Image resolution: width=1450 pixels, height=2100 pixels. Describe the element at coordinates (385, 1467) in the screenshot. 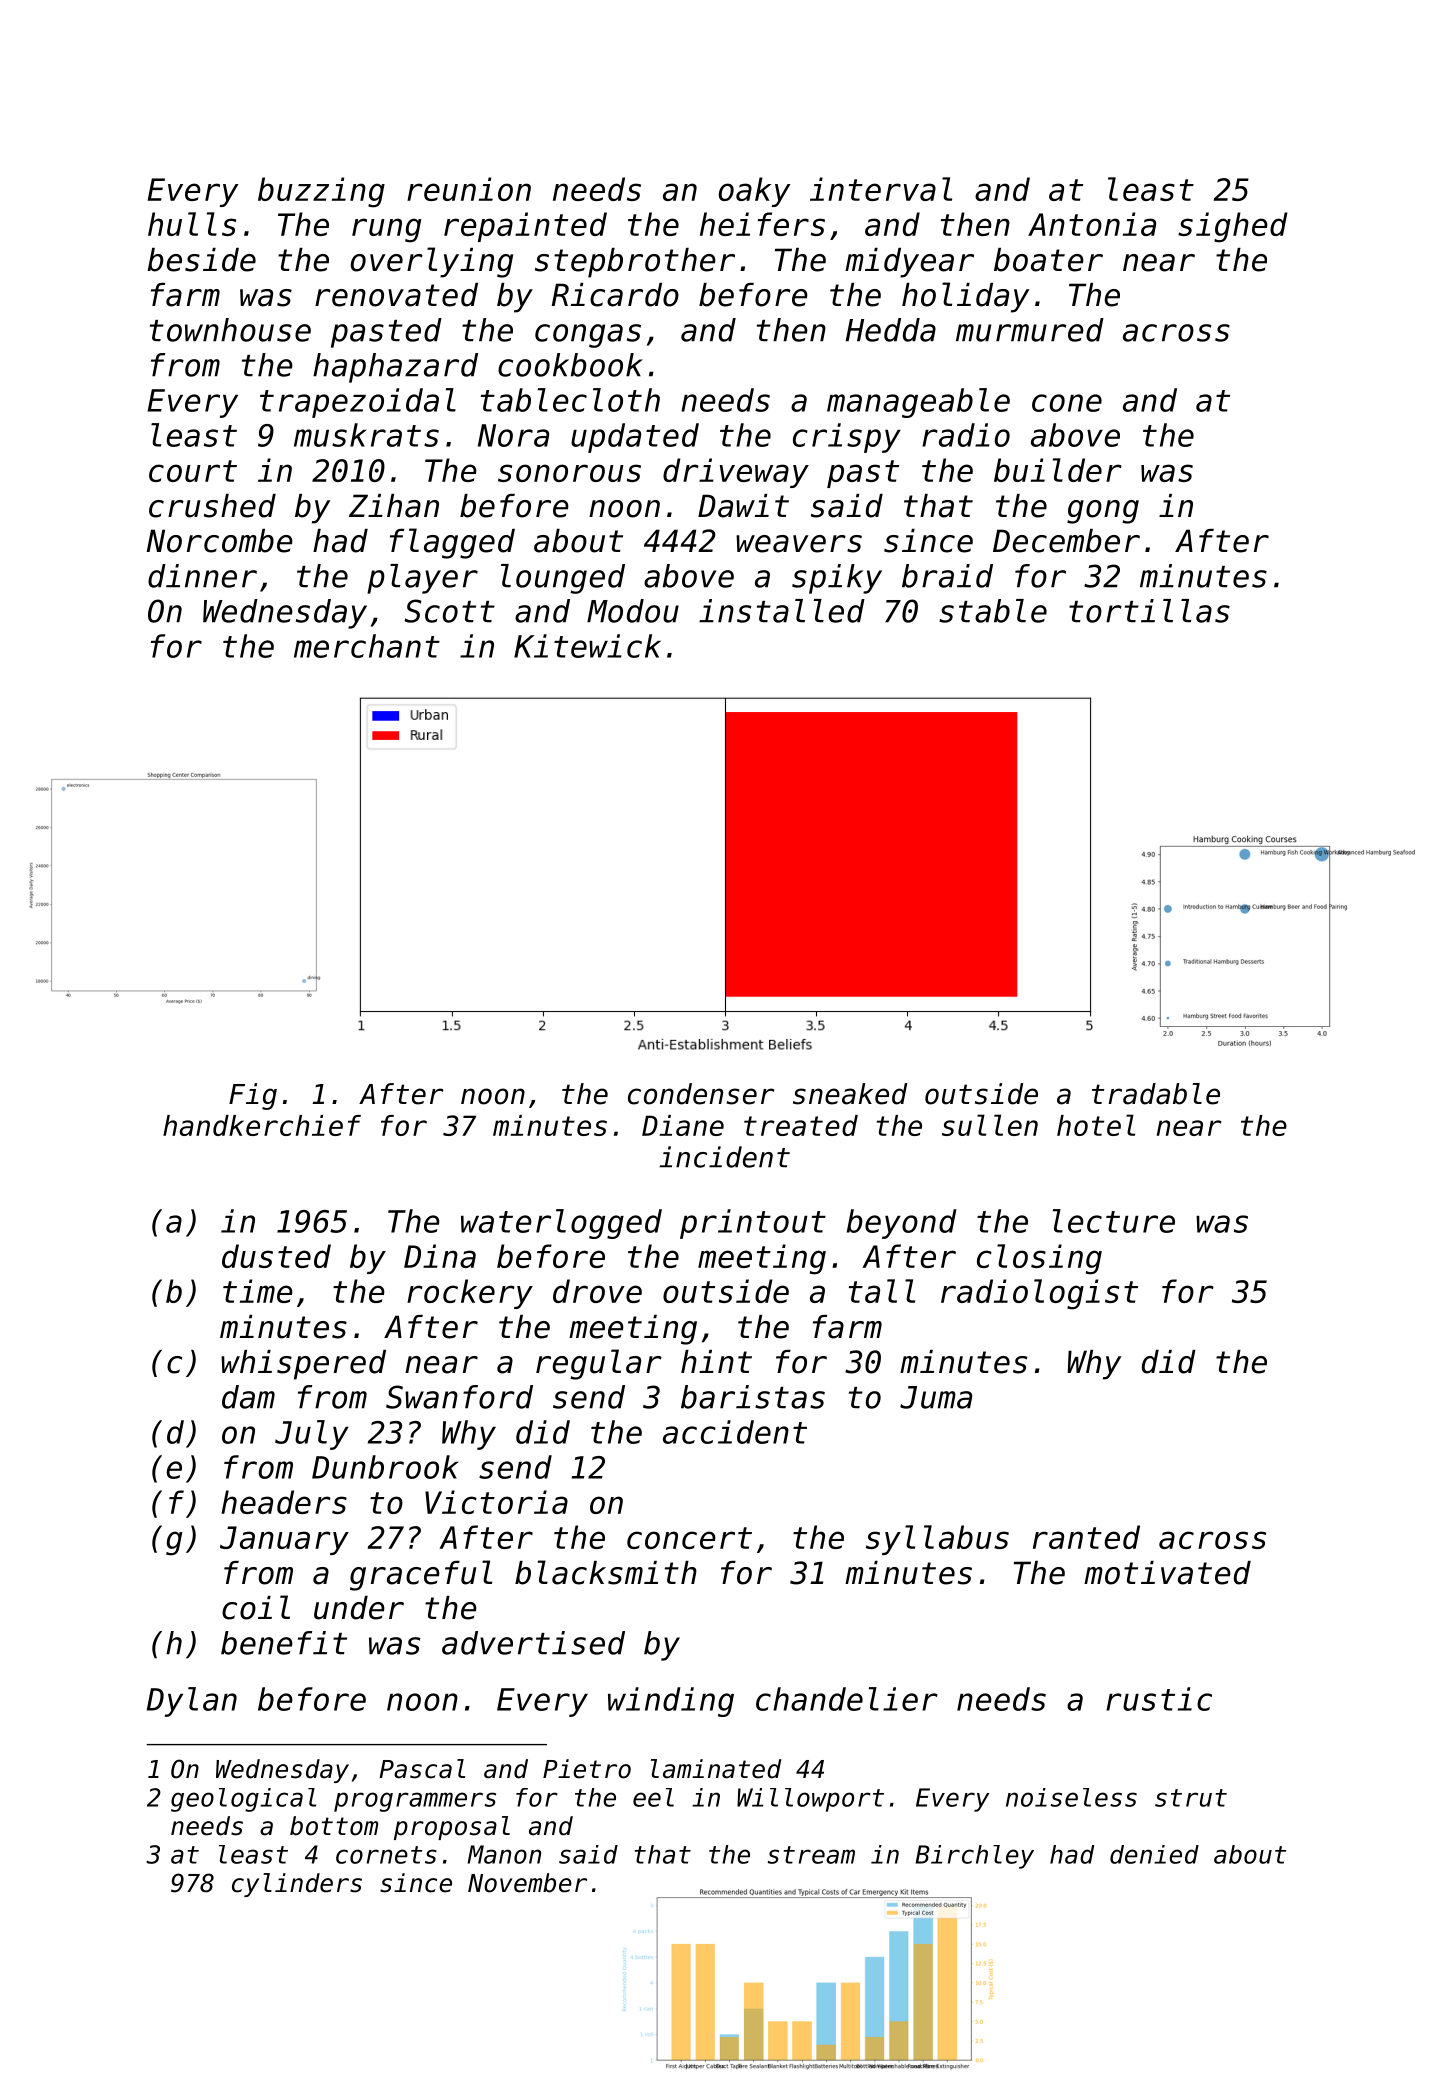

I see `Dunbrook` at that location.
